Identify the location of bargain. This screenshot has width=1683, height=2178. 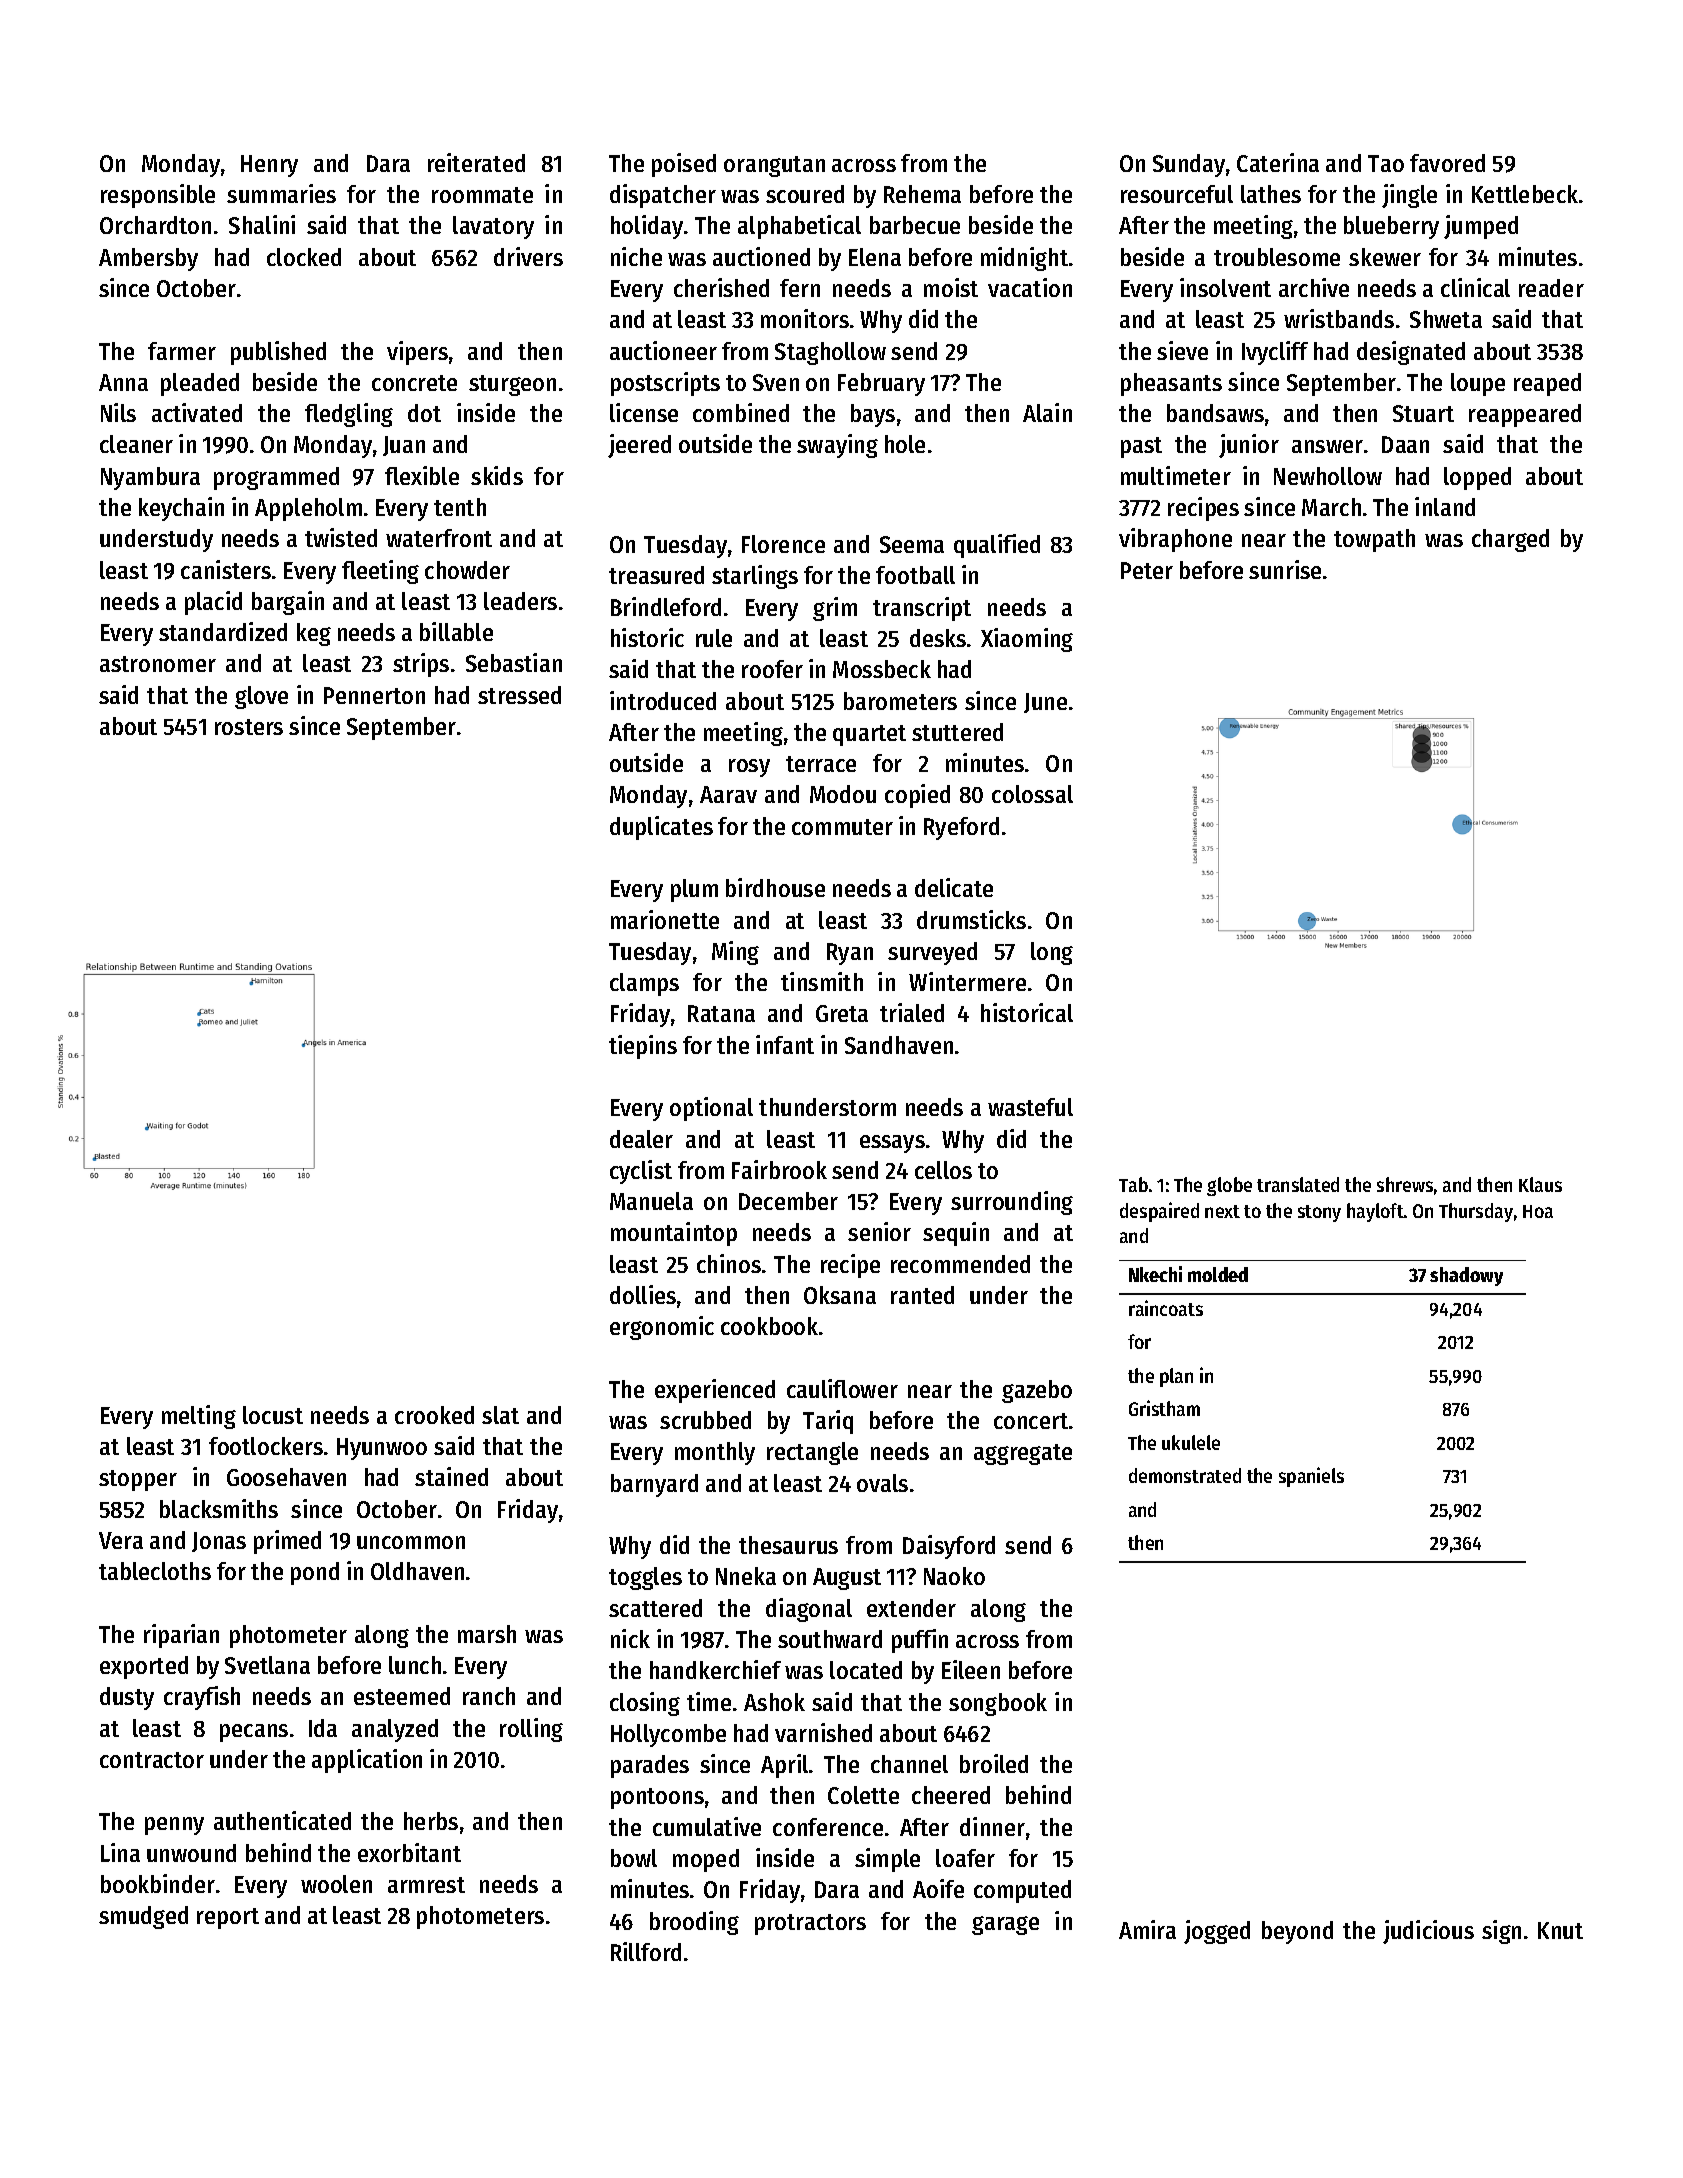
(288, 603).
